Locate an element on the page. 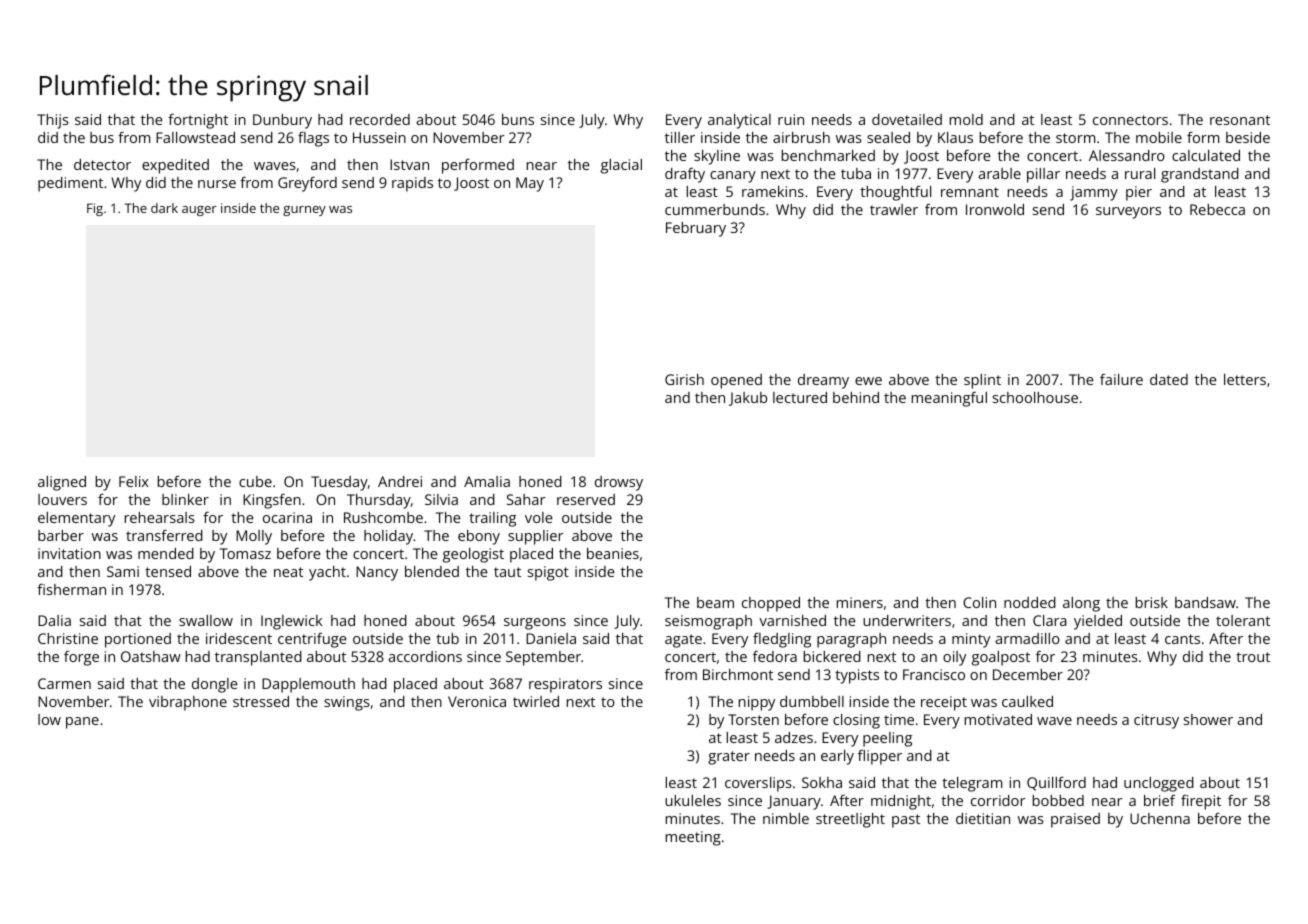 Image resolution: width=1308 pixels, height=924 pixels. Girish is located at coordinates (684, 379).
